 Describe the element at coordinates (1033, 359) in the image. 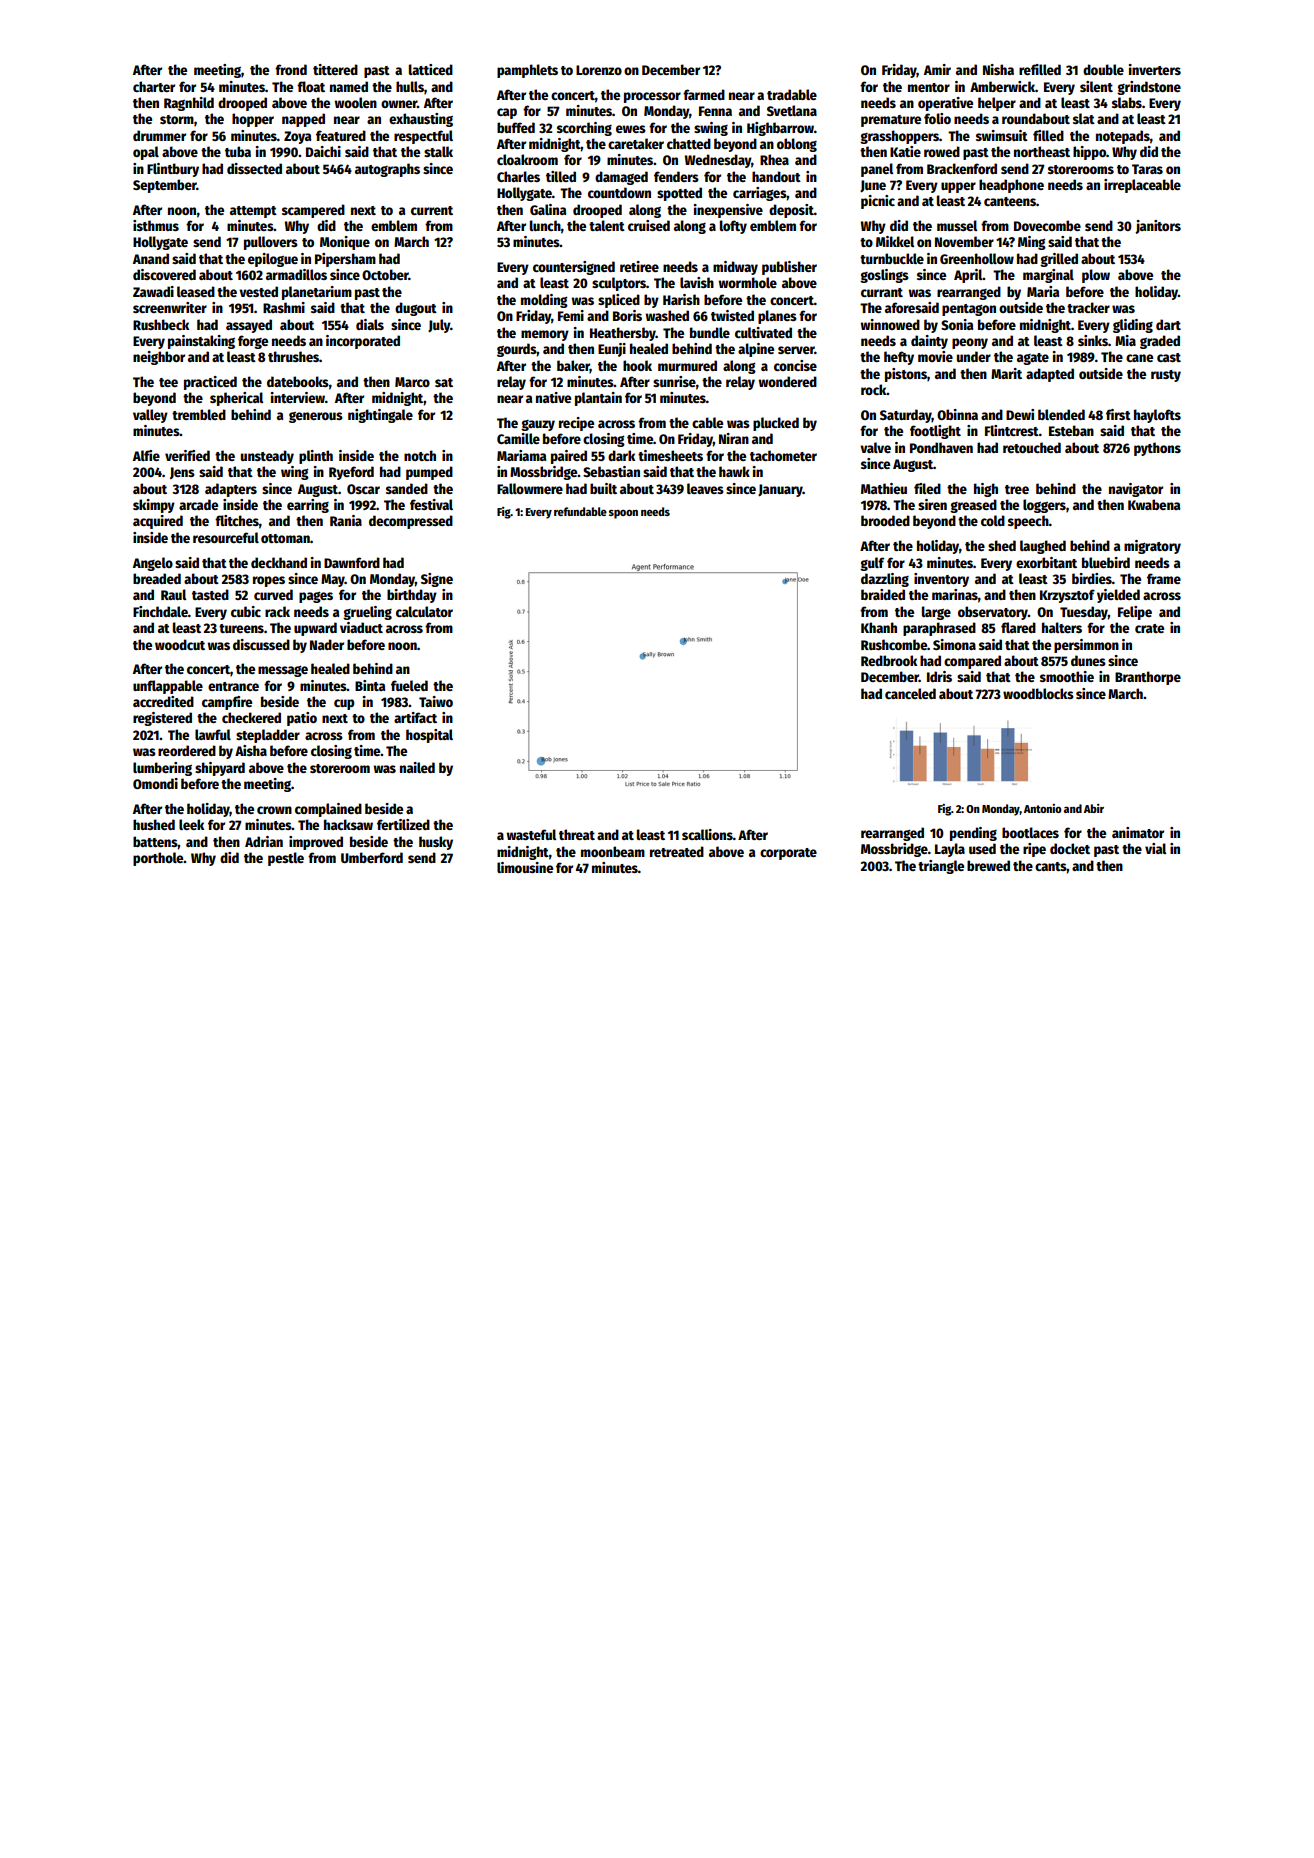

I see `agate` at that location.
